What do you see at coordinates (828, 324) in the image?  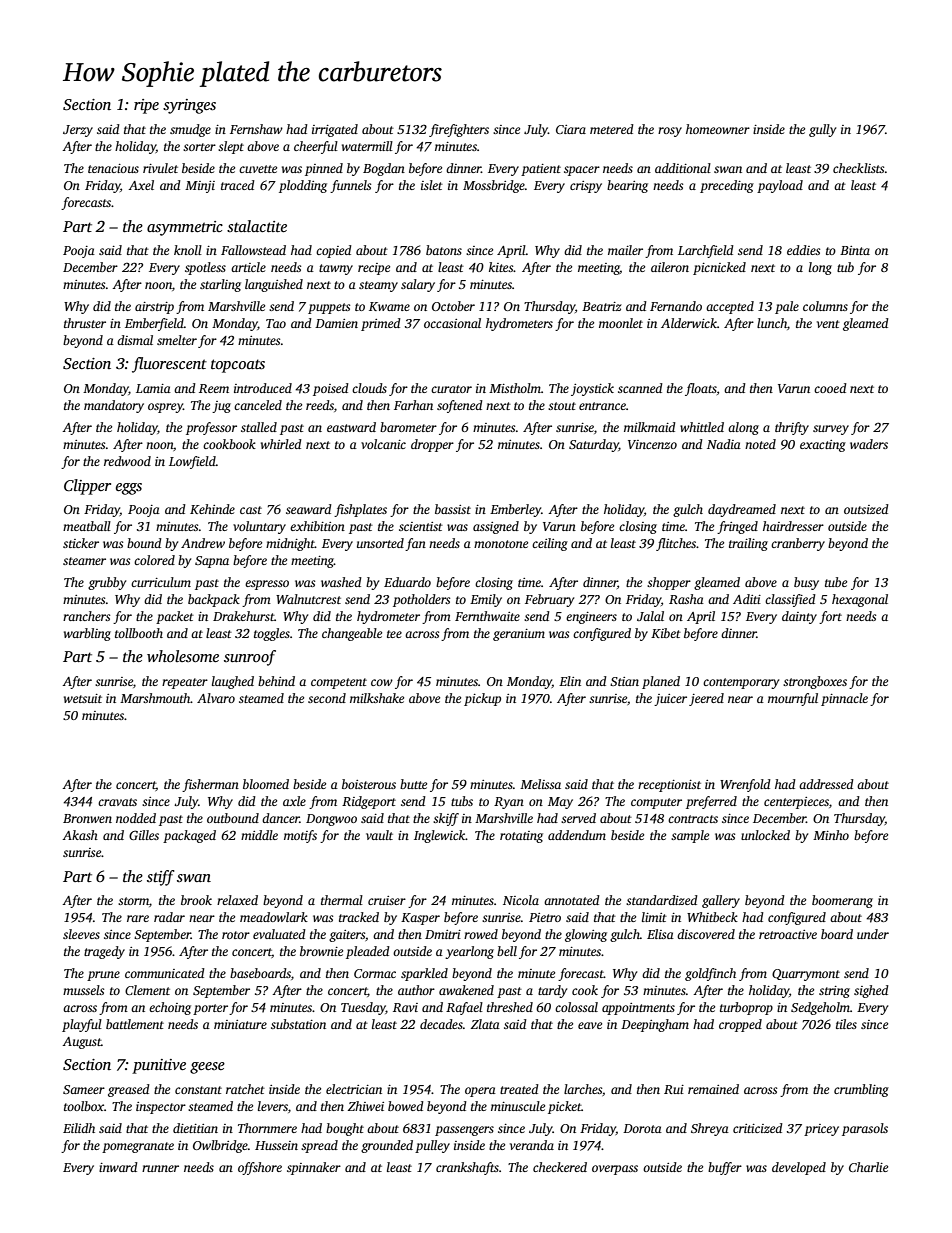 I see `vent` at bounding box center [828, 324].
